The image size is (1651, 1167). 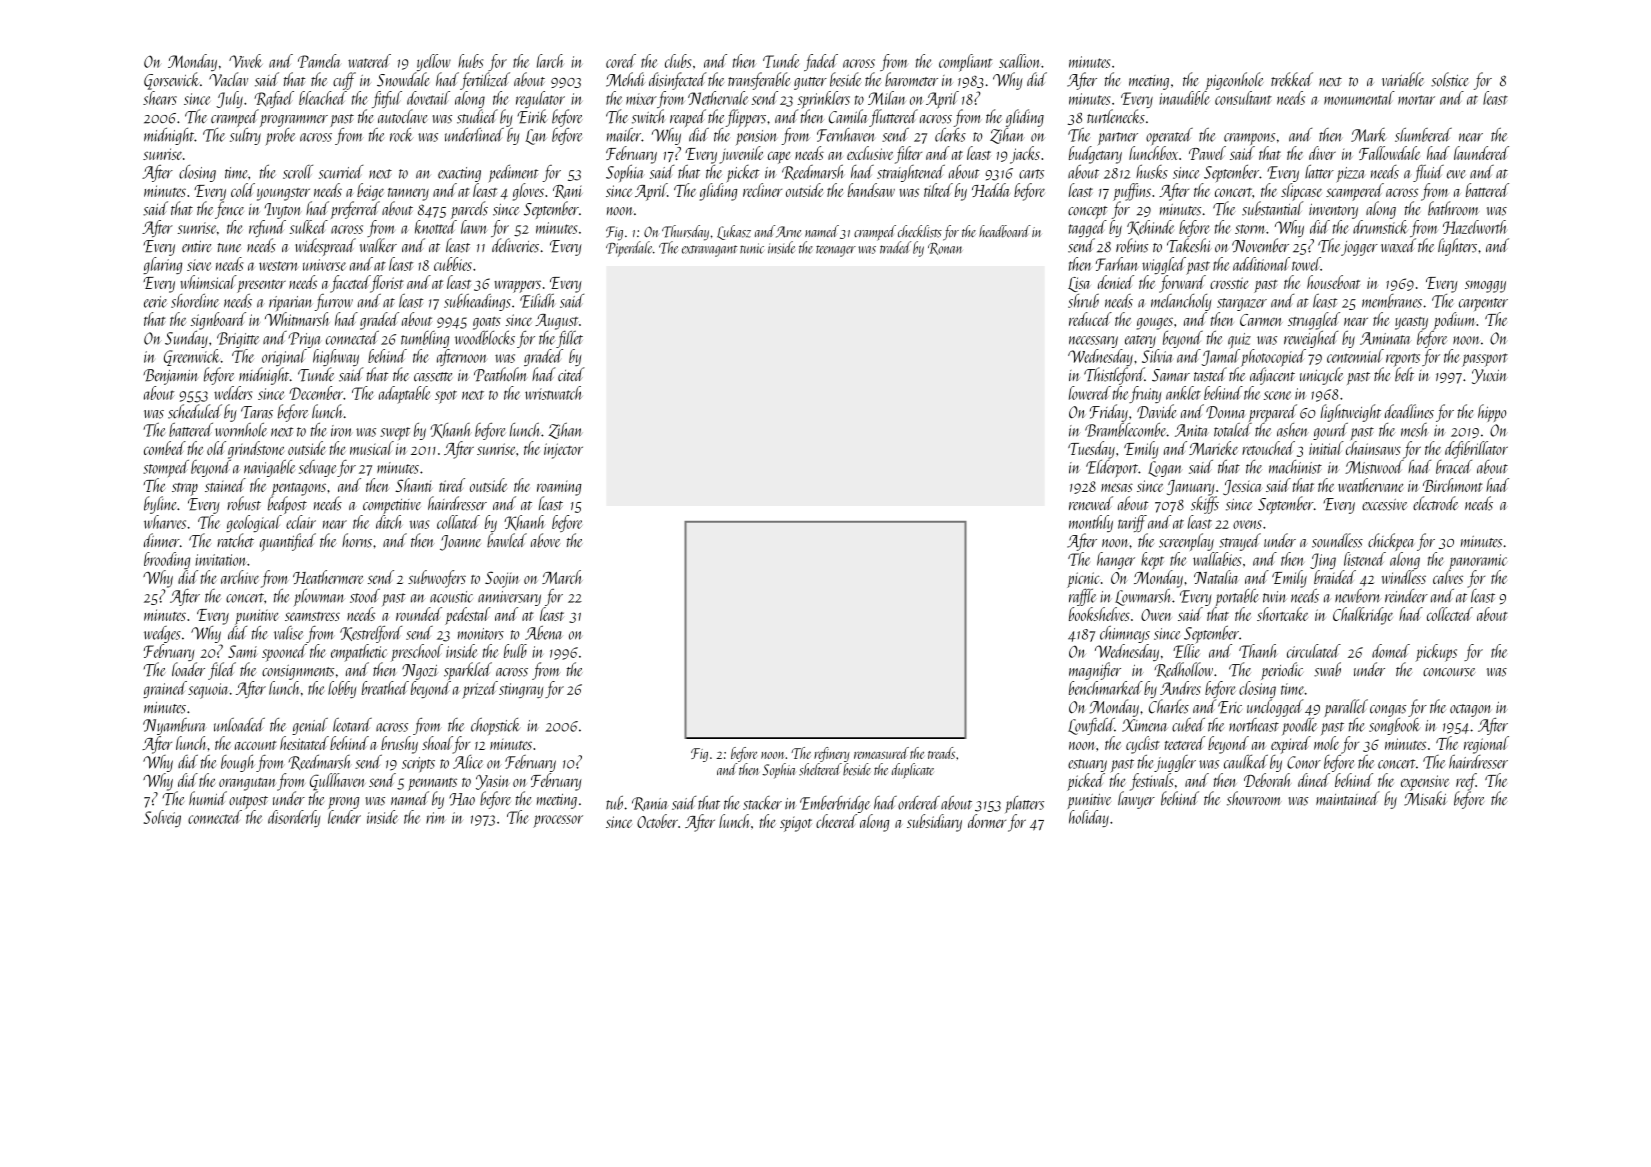 I want to click on holiday, so click(x=1089, y=818).
